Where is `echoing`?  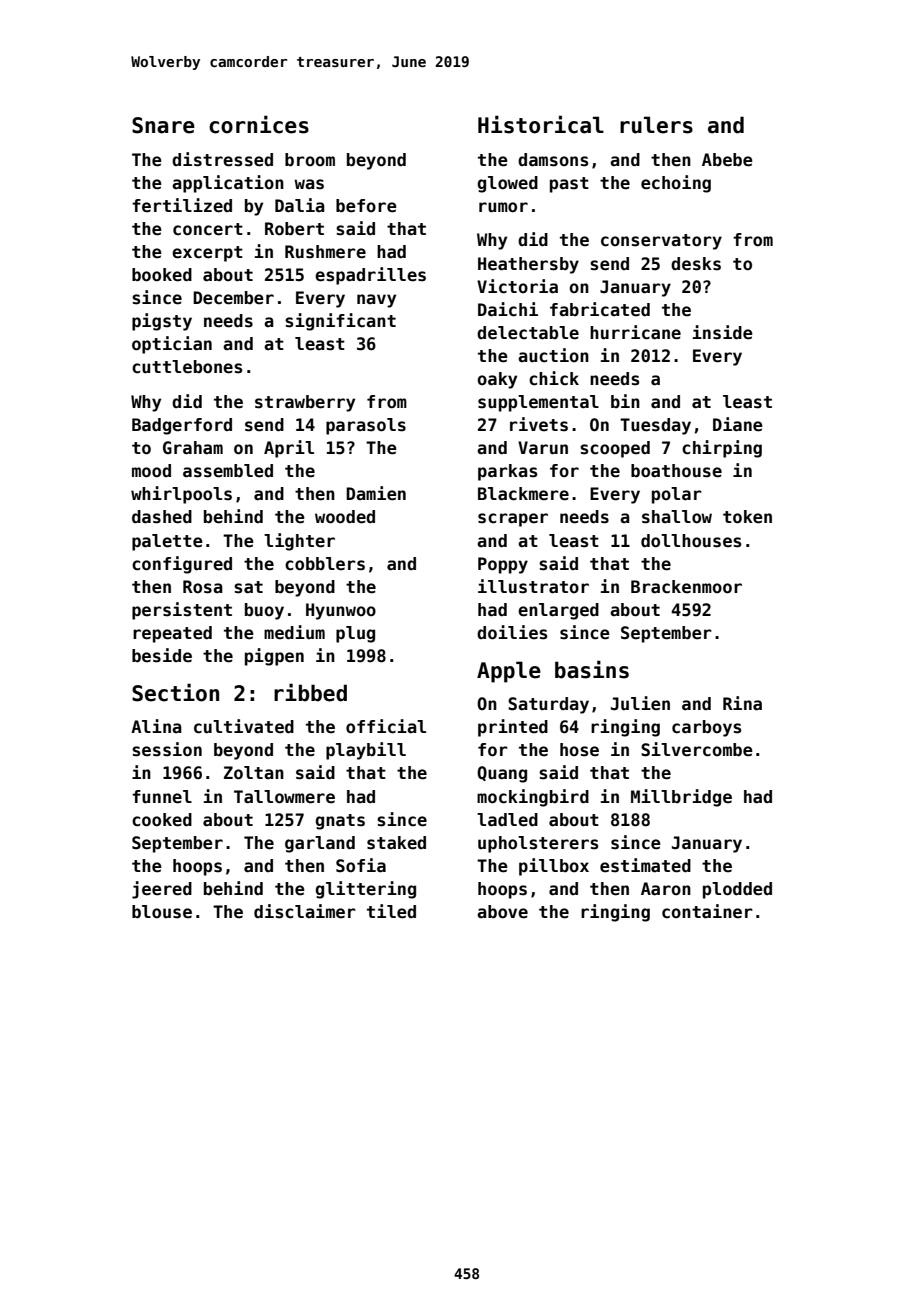 echoing is located at coordinates (676, 184).
